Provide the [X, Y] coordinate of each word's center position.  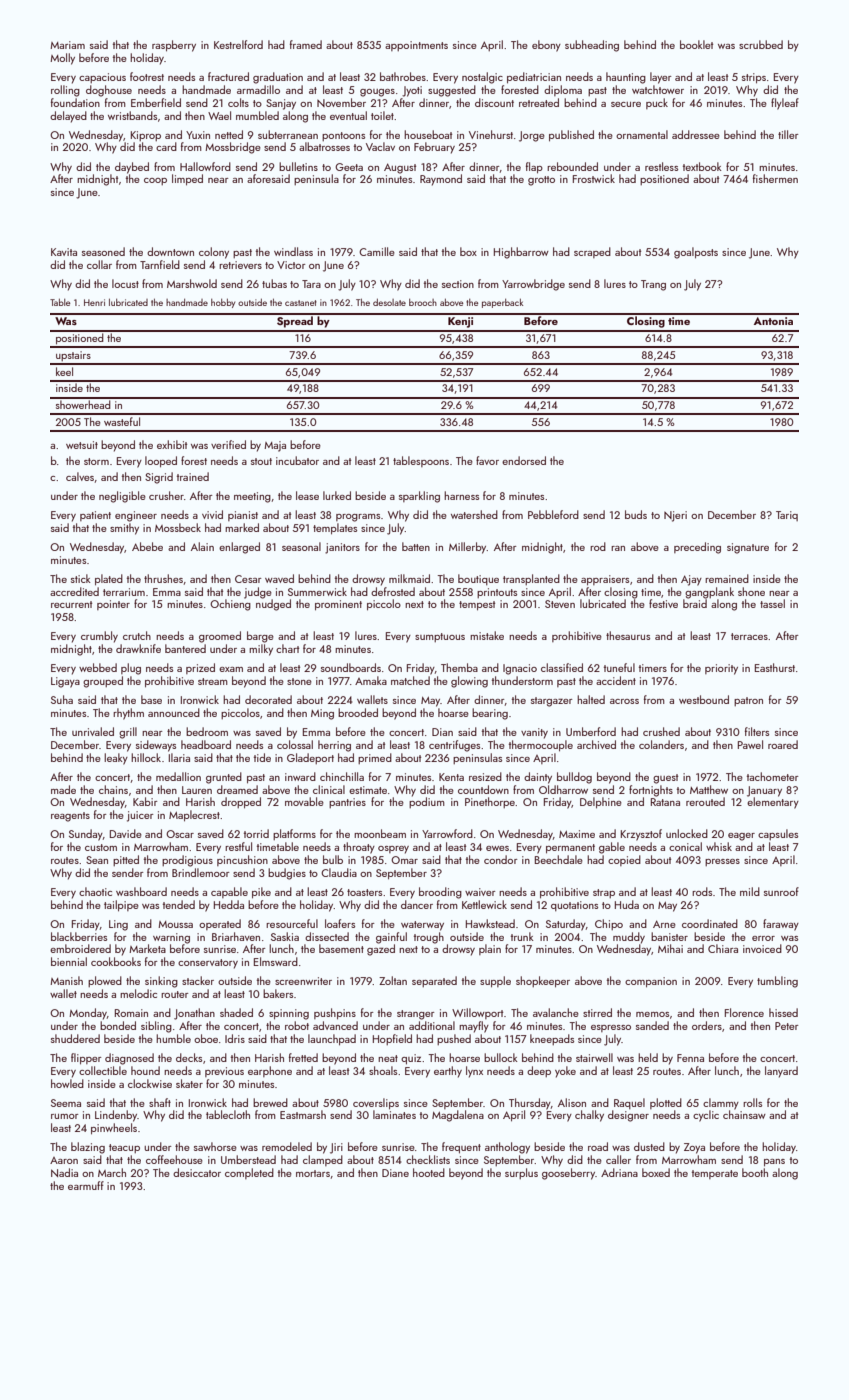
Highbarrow [521, 253]
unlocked [687, 833]
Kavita [64, 252]
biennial [69, 961]
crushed [661, 731]
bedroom [207, 731]
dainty [538, 778]
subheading [592, 46]
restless [661, 166]
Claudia [339, 872]
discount [494, 102]
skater [189, 1083]
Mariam [67, 45]
